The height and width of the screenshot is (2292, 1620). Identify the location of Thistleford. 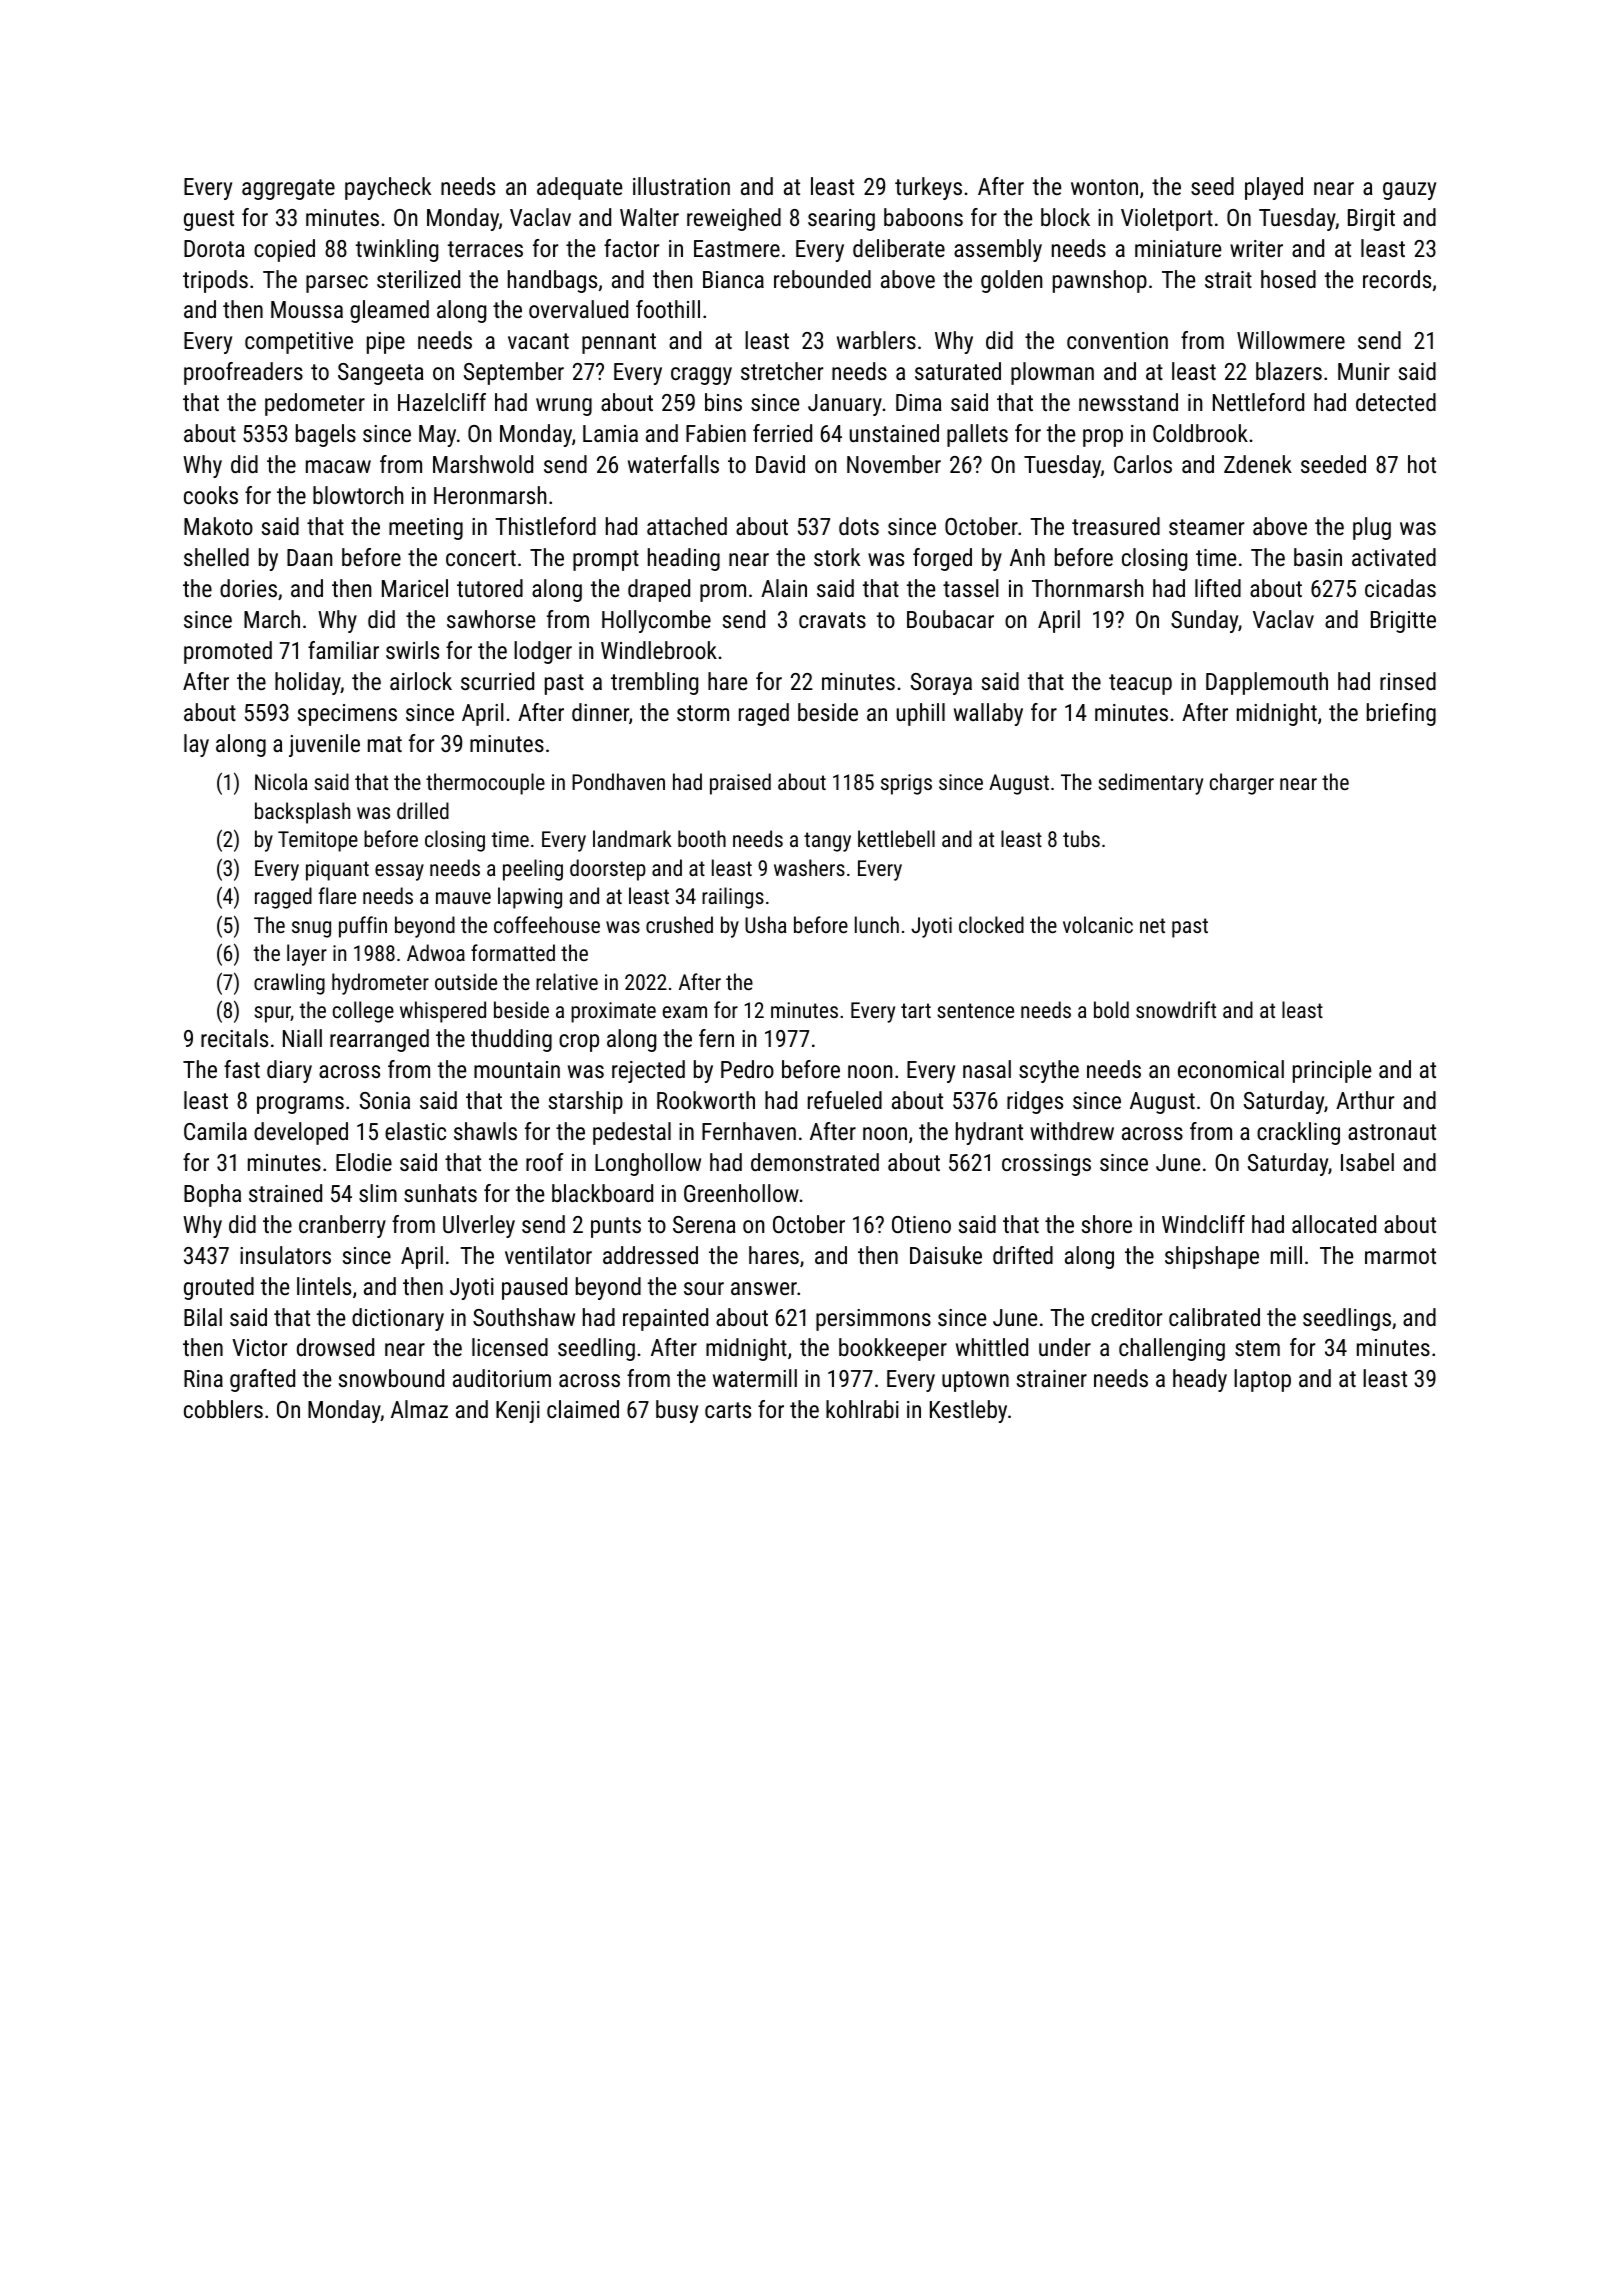
(545, 526).
